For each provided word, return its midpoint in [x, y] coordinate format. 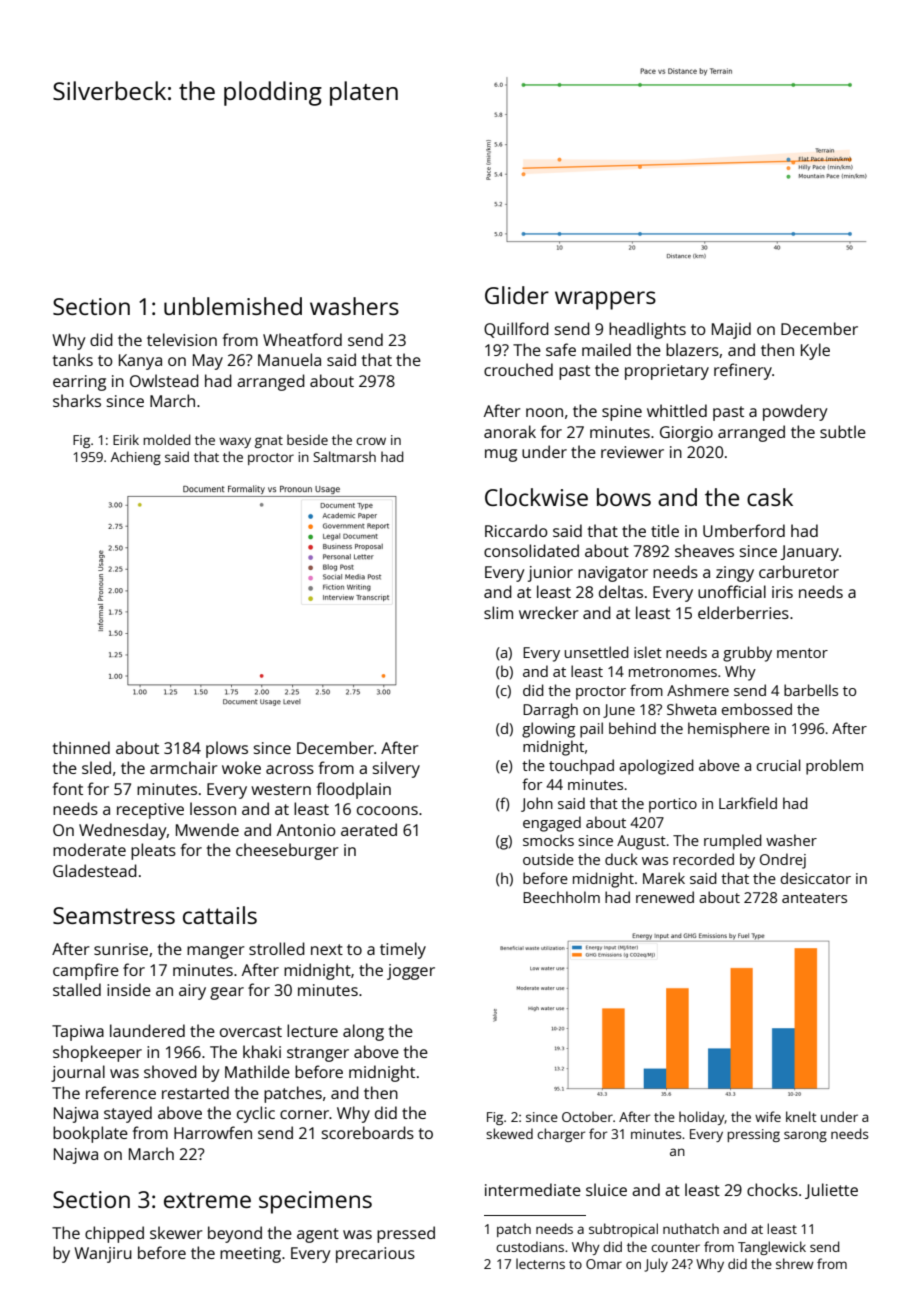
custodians [530, 1246]
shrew [795, 1263]
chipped [114, 1234]
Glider [517, 295]
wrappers [605, 300]
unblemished [233, 306]
